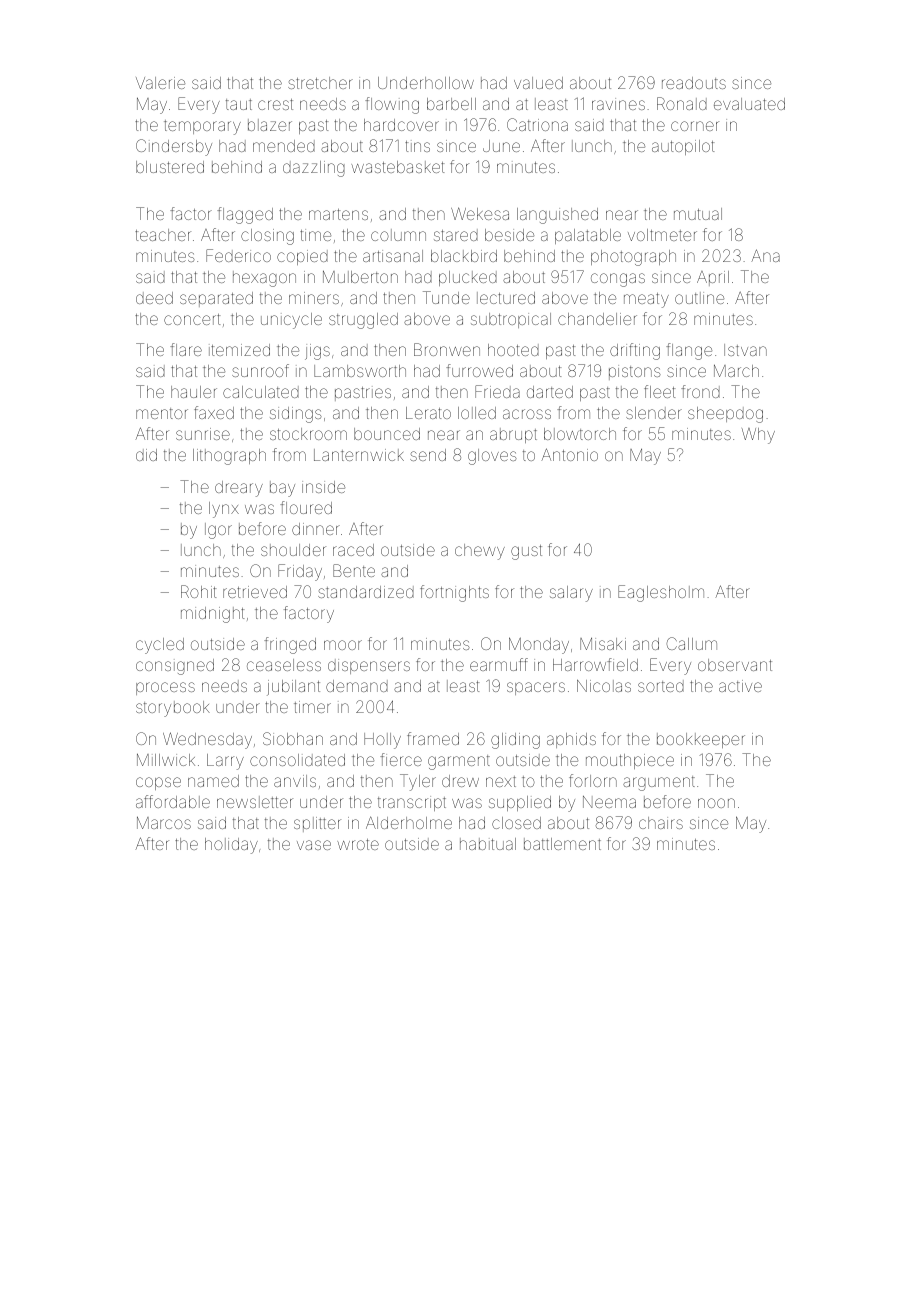 The height and width of the screenshot is (1311, 924). Describe the element at coordinates (314, 845) in the screenshot. I see `vase` at that location.
